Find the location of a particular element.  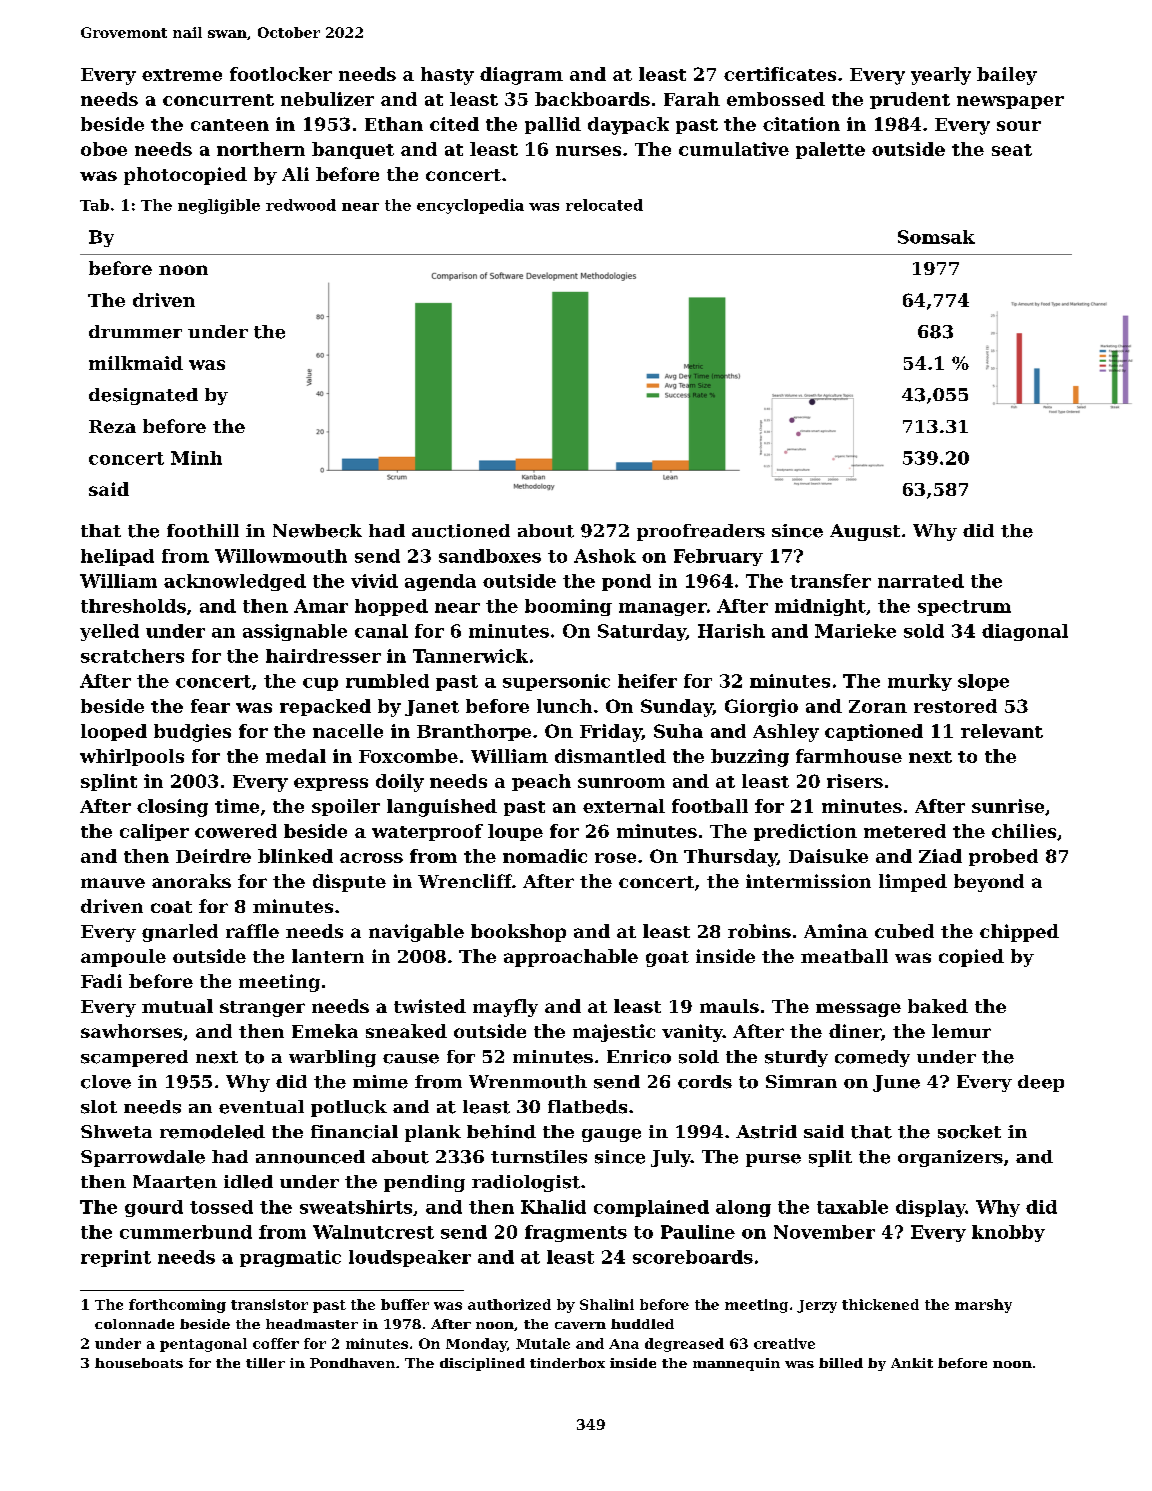

mutual is located at coordinates (177, 1006).
